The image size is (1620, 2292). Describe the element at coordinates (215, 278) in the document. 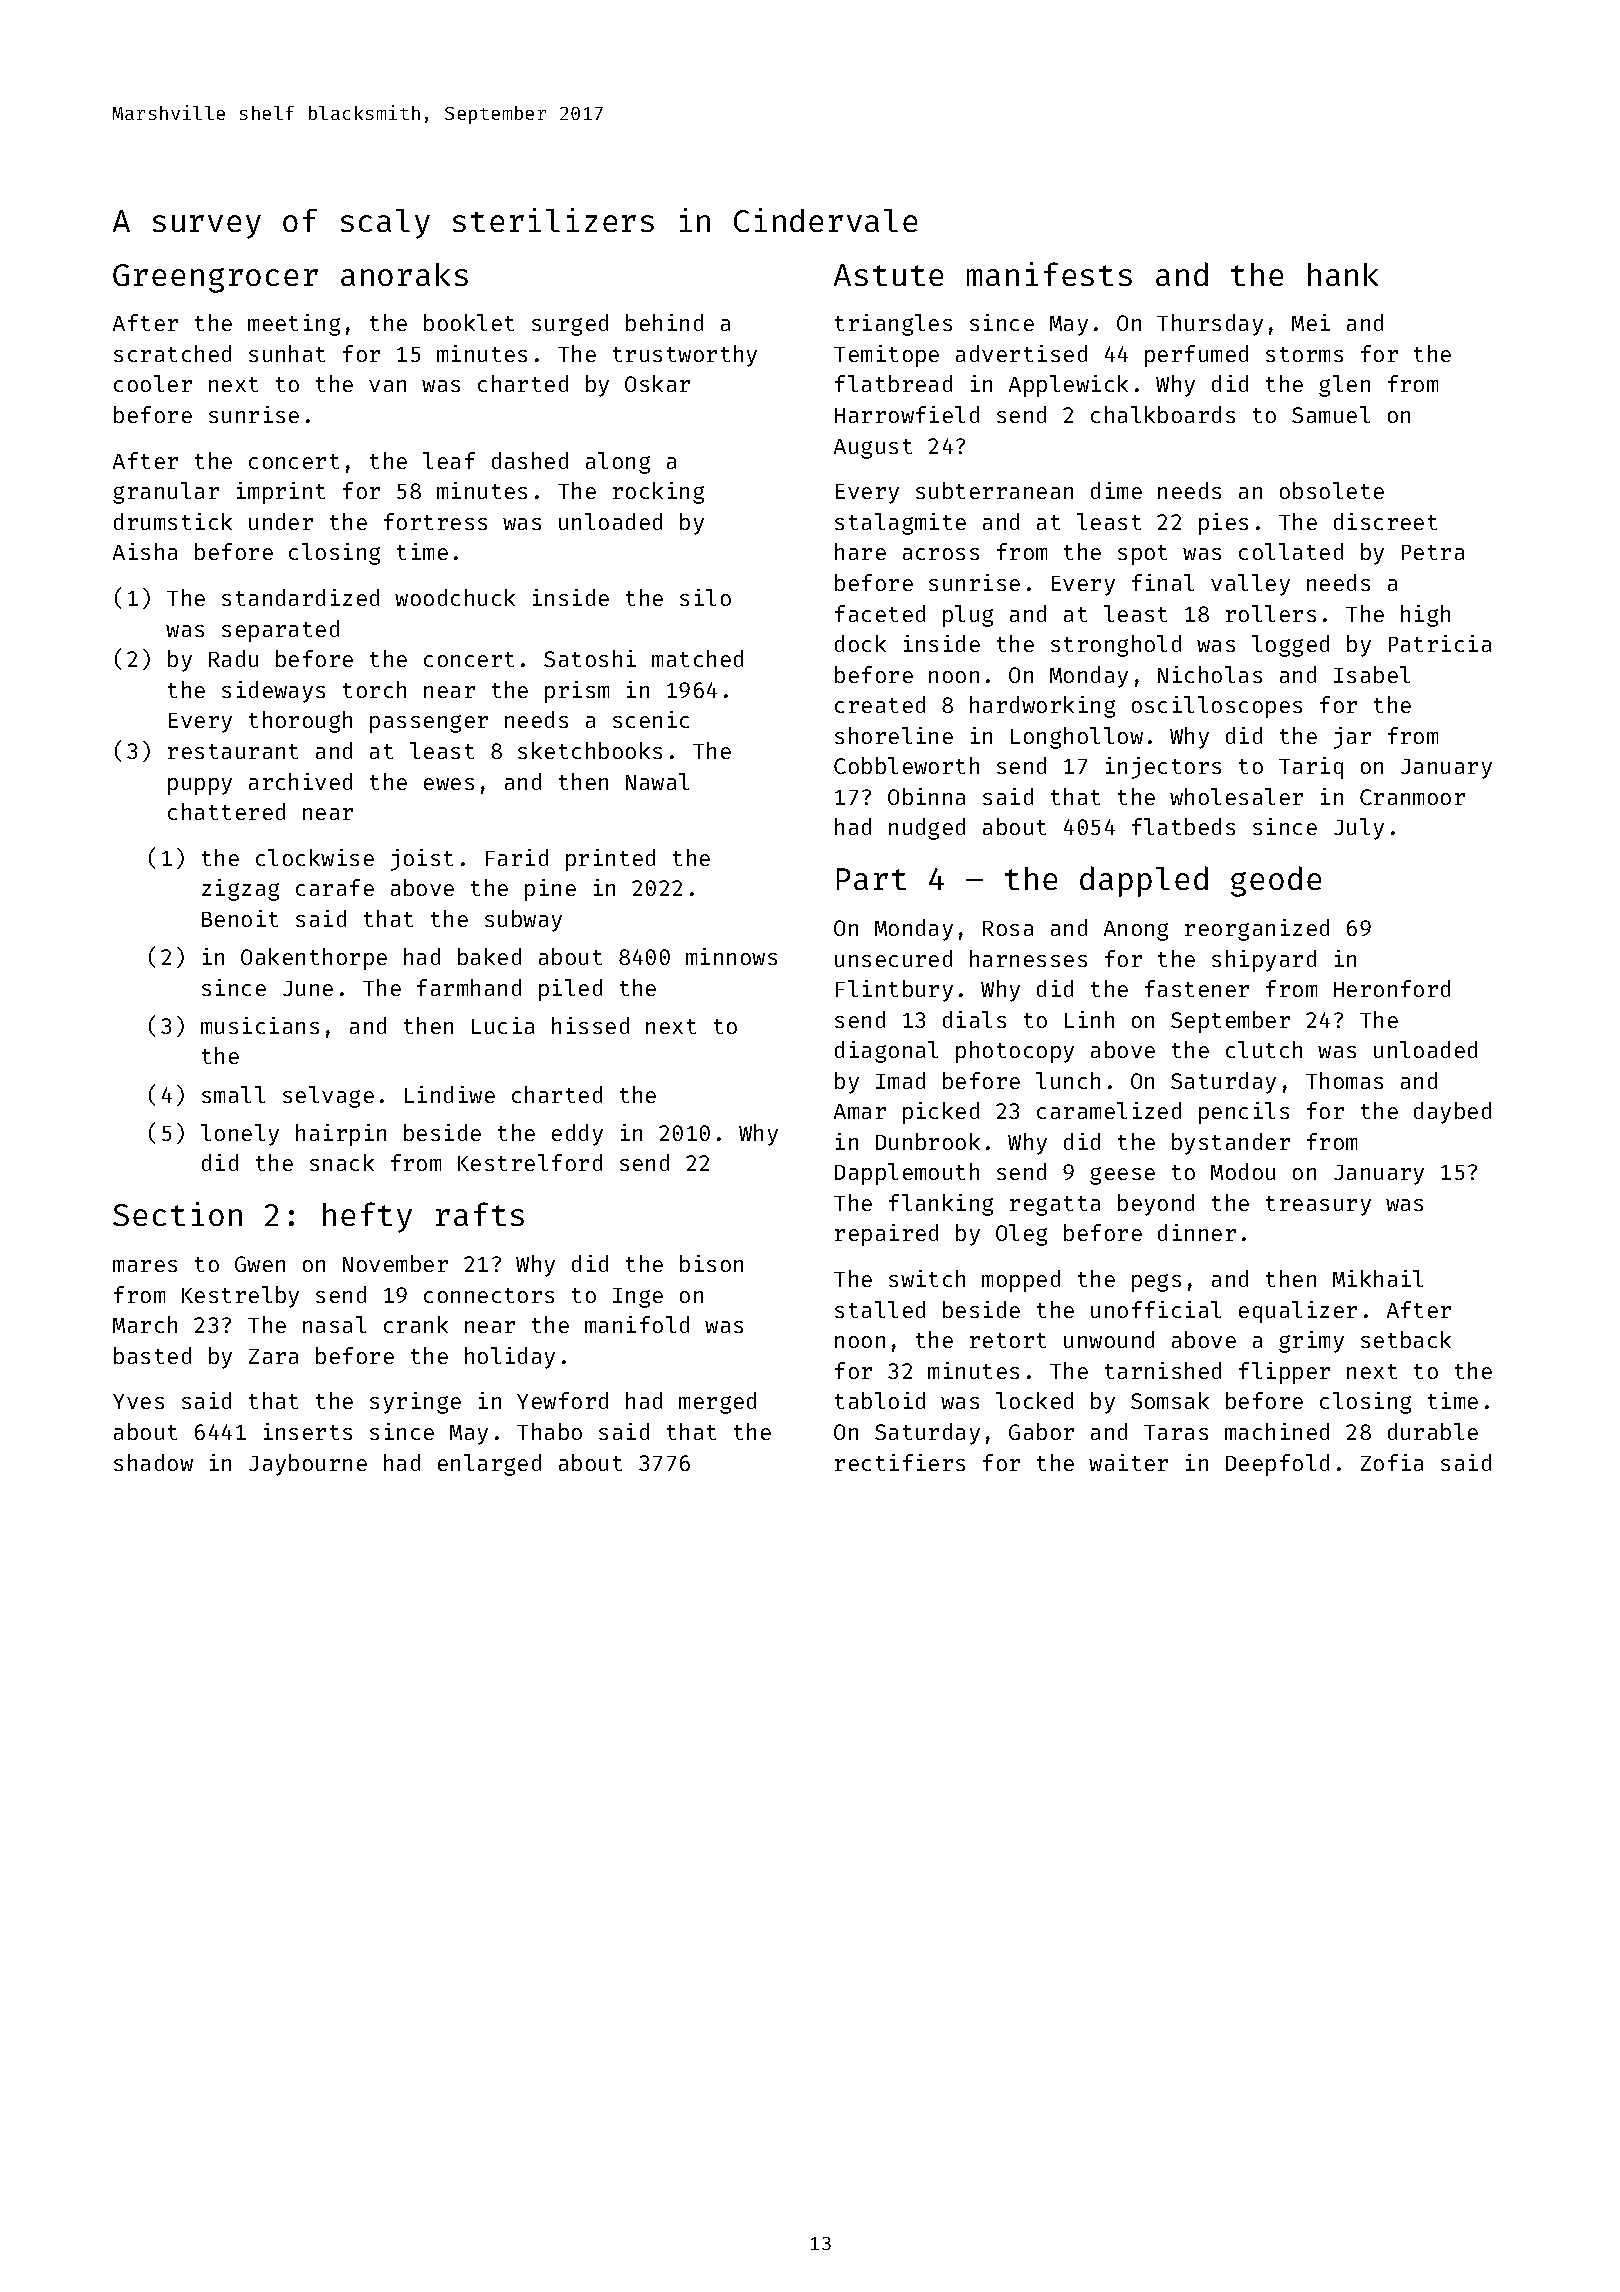

I see `Greengrocer` at that location.
